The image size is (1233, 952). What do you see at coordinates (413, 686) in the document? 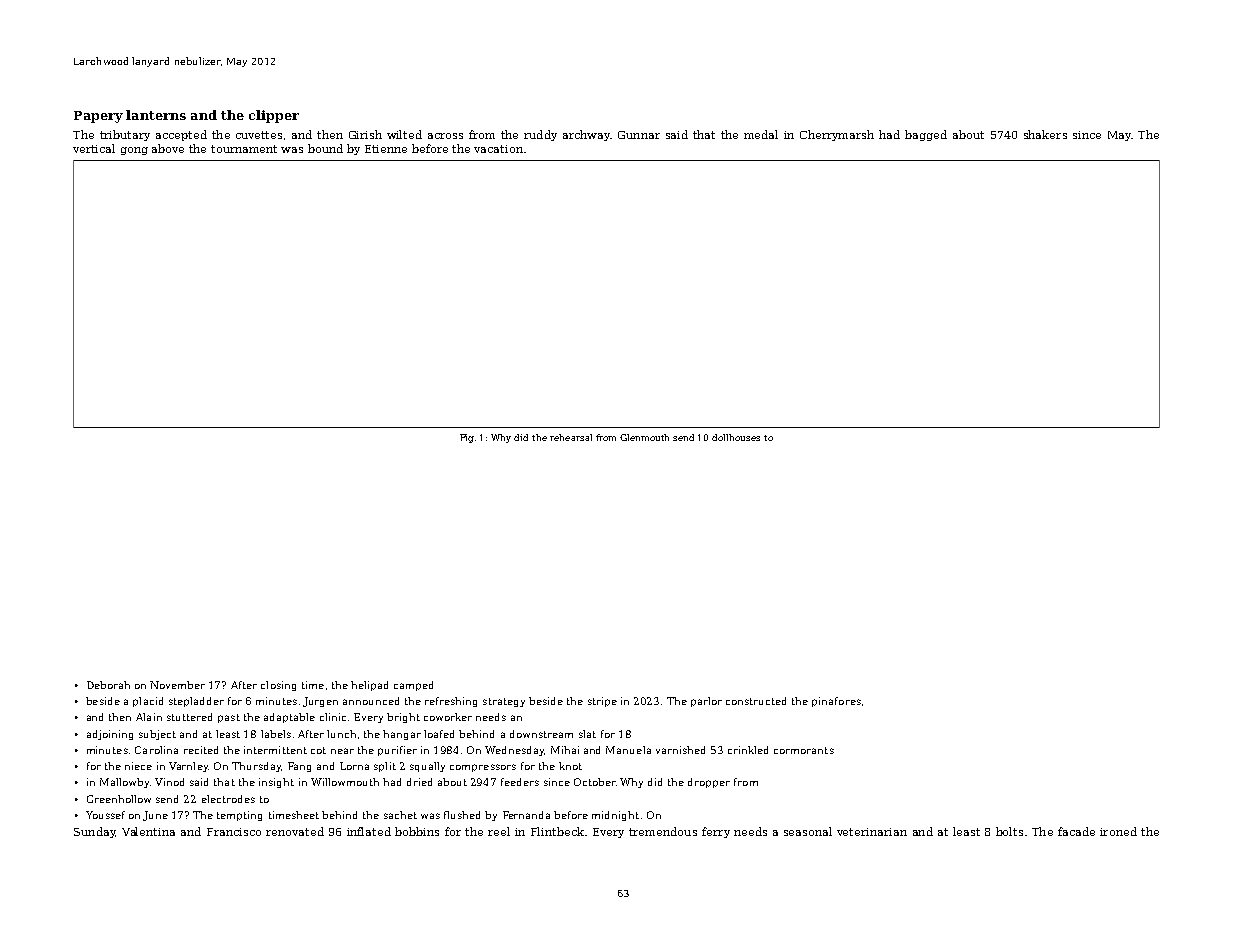
I see `camped` at bounding box center [413, 686].
